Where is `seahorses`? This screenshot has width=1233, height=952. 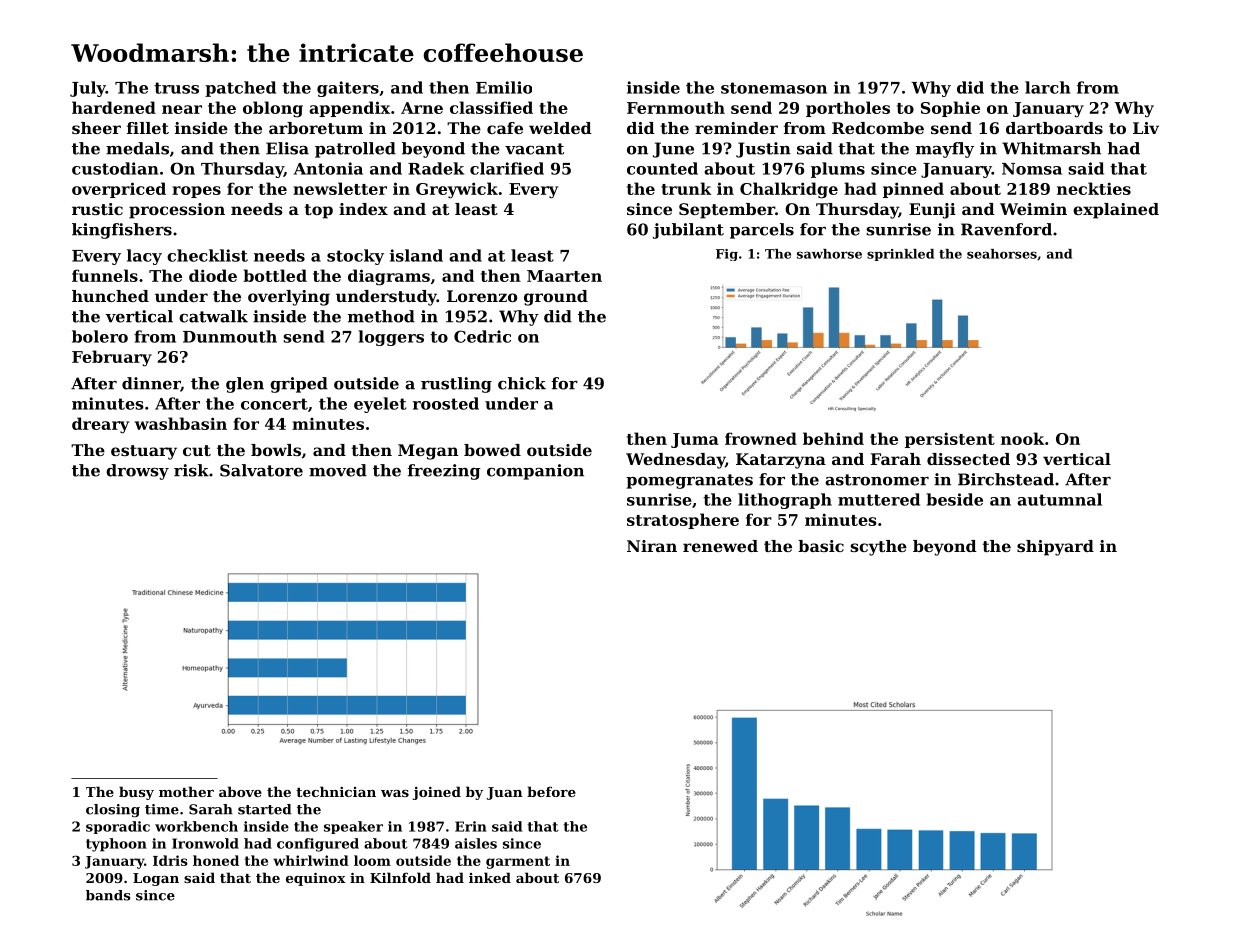
seahorses is located at coordinates (1002, 254).
